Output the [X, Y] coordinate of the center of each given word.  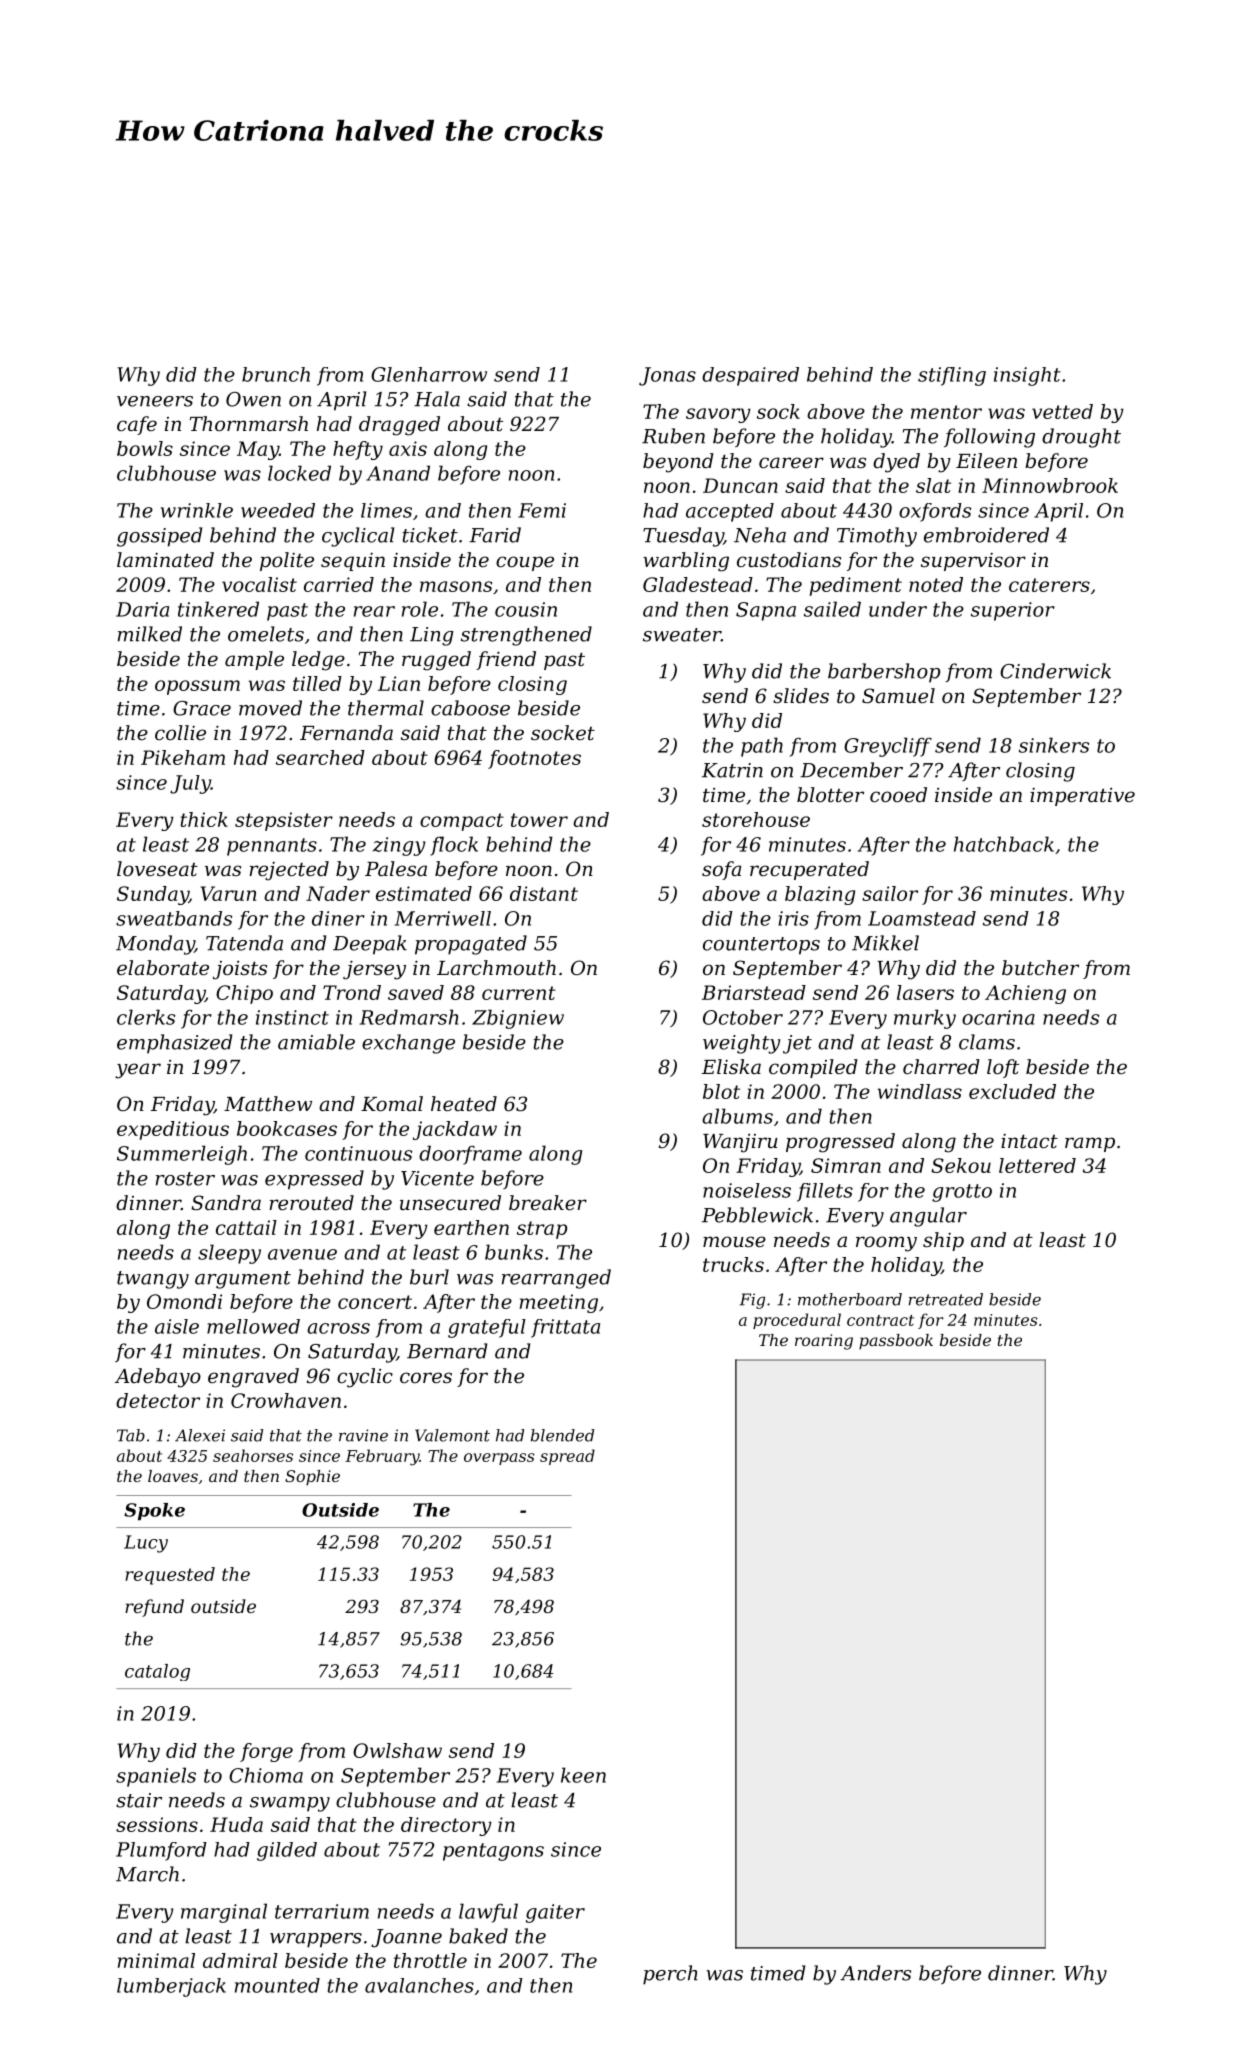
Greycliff [888, 747]
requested [170, 1576]
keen [583, 1775]
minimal [156, 1960]
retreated [946, 1299]
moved [270, 708]
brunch [276, 374]
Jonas [667, 376]
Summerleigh [182, 1155]
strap [542, 1230]
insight [1027, 376]
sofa [721, 870]
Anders [875, 1973]
